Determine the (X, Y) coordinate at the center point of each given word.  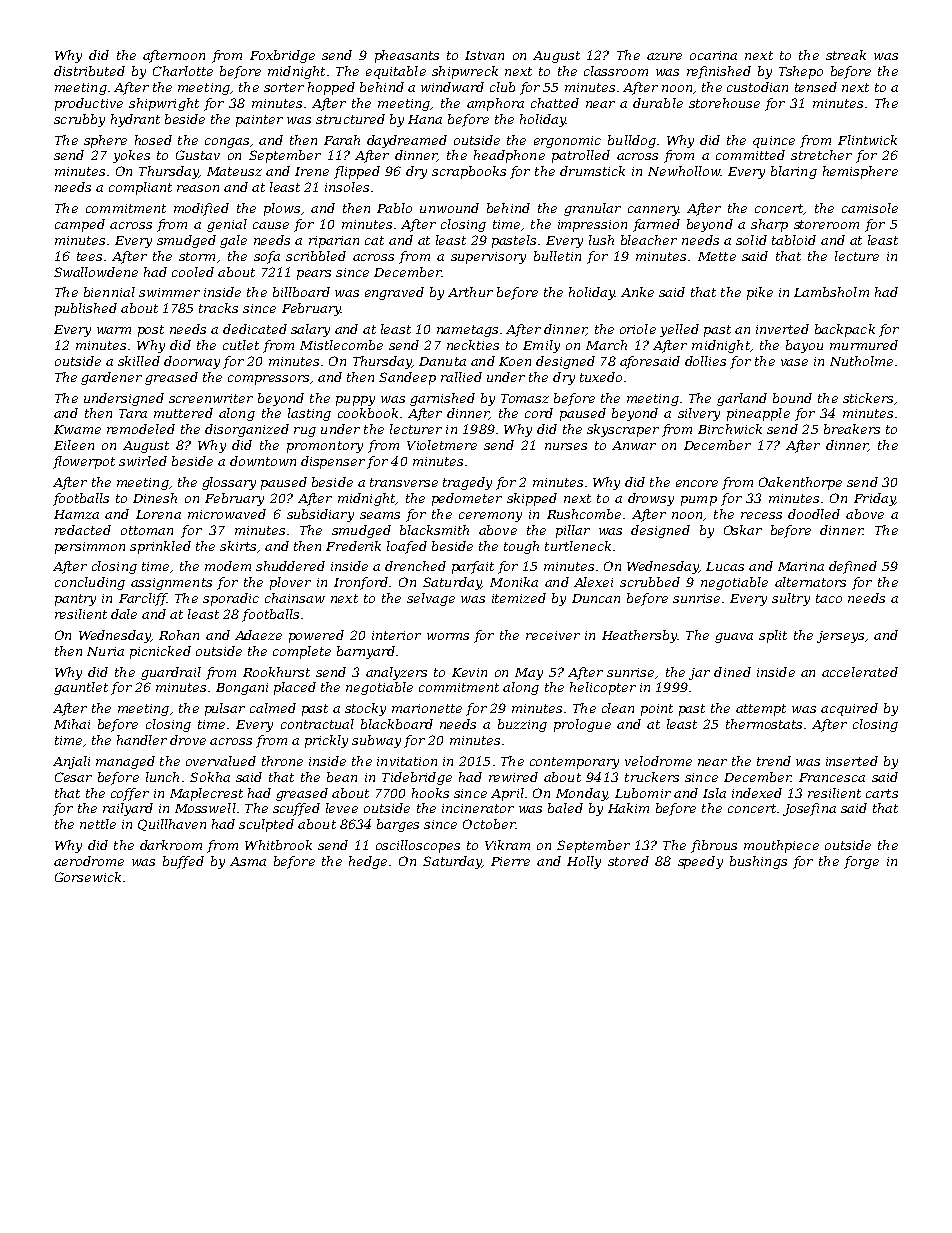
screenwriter (211, 398)
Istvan (484, 55)
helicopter (603, 688)
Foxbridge (282, 56)
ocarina (713, 55)
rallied (461, 377)
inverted (782, 329)
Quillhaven (172, 825)
